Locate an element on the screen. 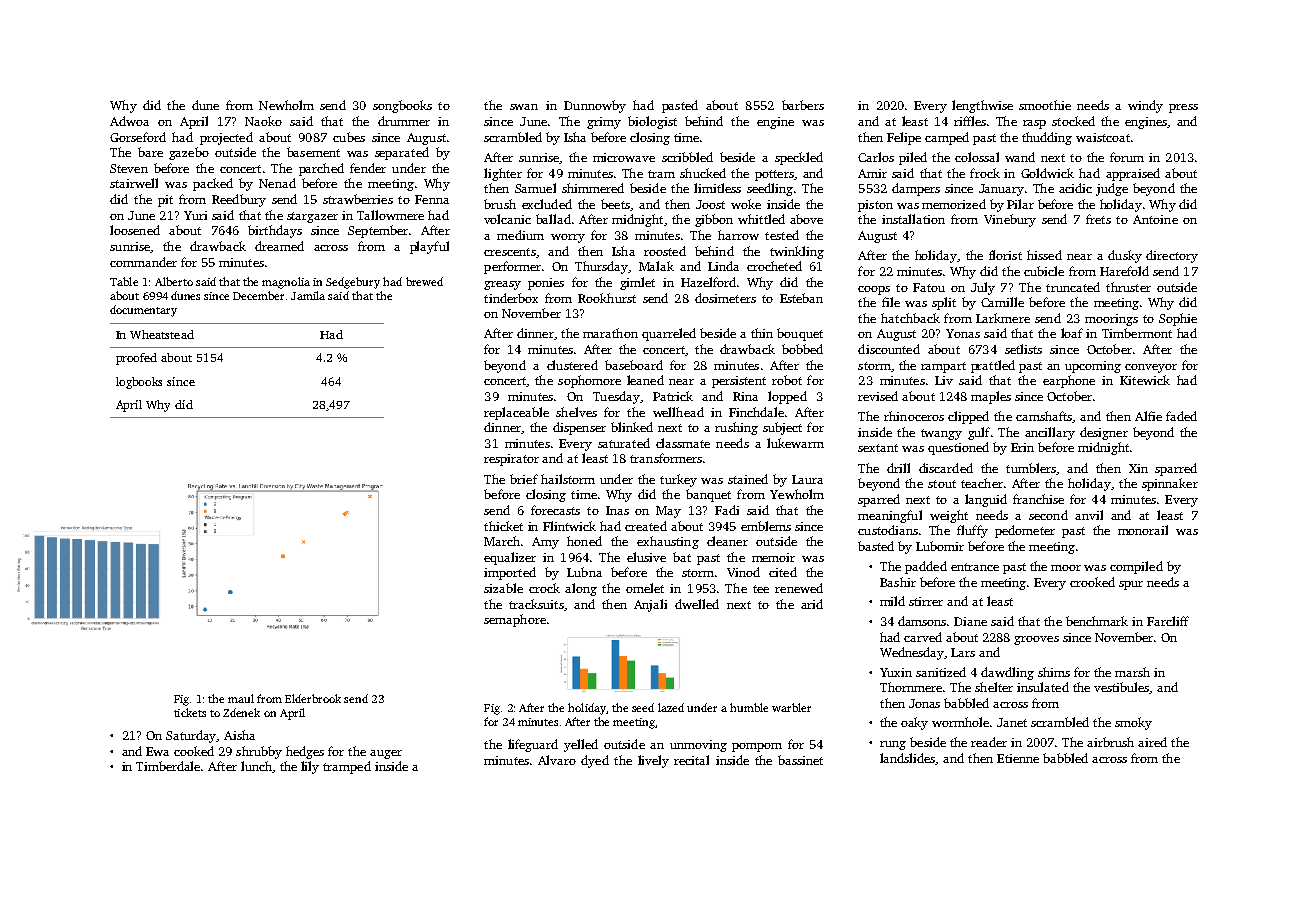 The height and width of the screenshot is (924, 1308). barbers is located at coordinates (803, 105).
